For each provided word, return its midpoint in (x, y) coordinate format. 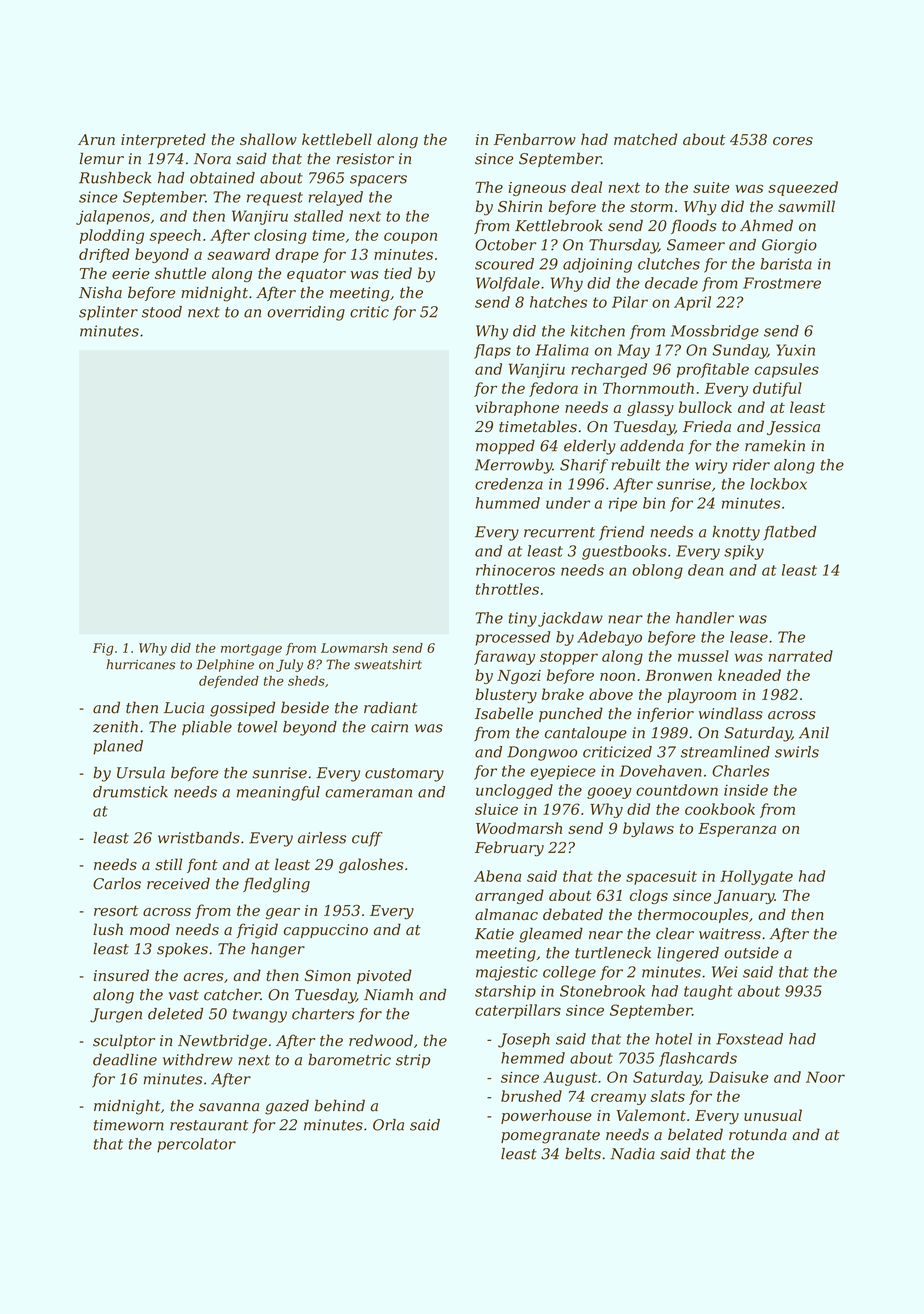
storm (651, 207)
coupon (410, 238)
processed (513, 638)
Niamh (388, 994)
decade (671, 283)
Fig (103, 649)
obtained (222, 178)
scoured (504, 264)
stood (162, 312)
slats (668, 1096)
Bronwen (678, 675)
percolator (196, 1145)
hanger (278, 950)
